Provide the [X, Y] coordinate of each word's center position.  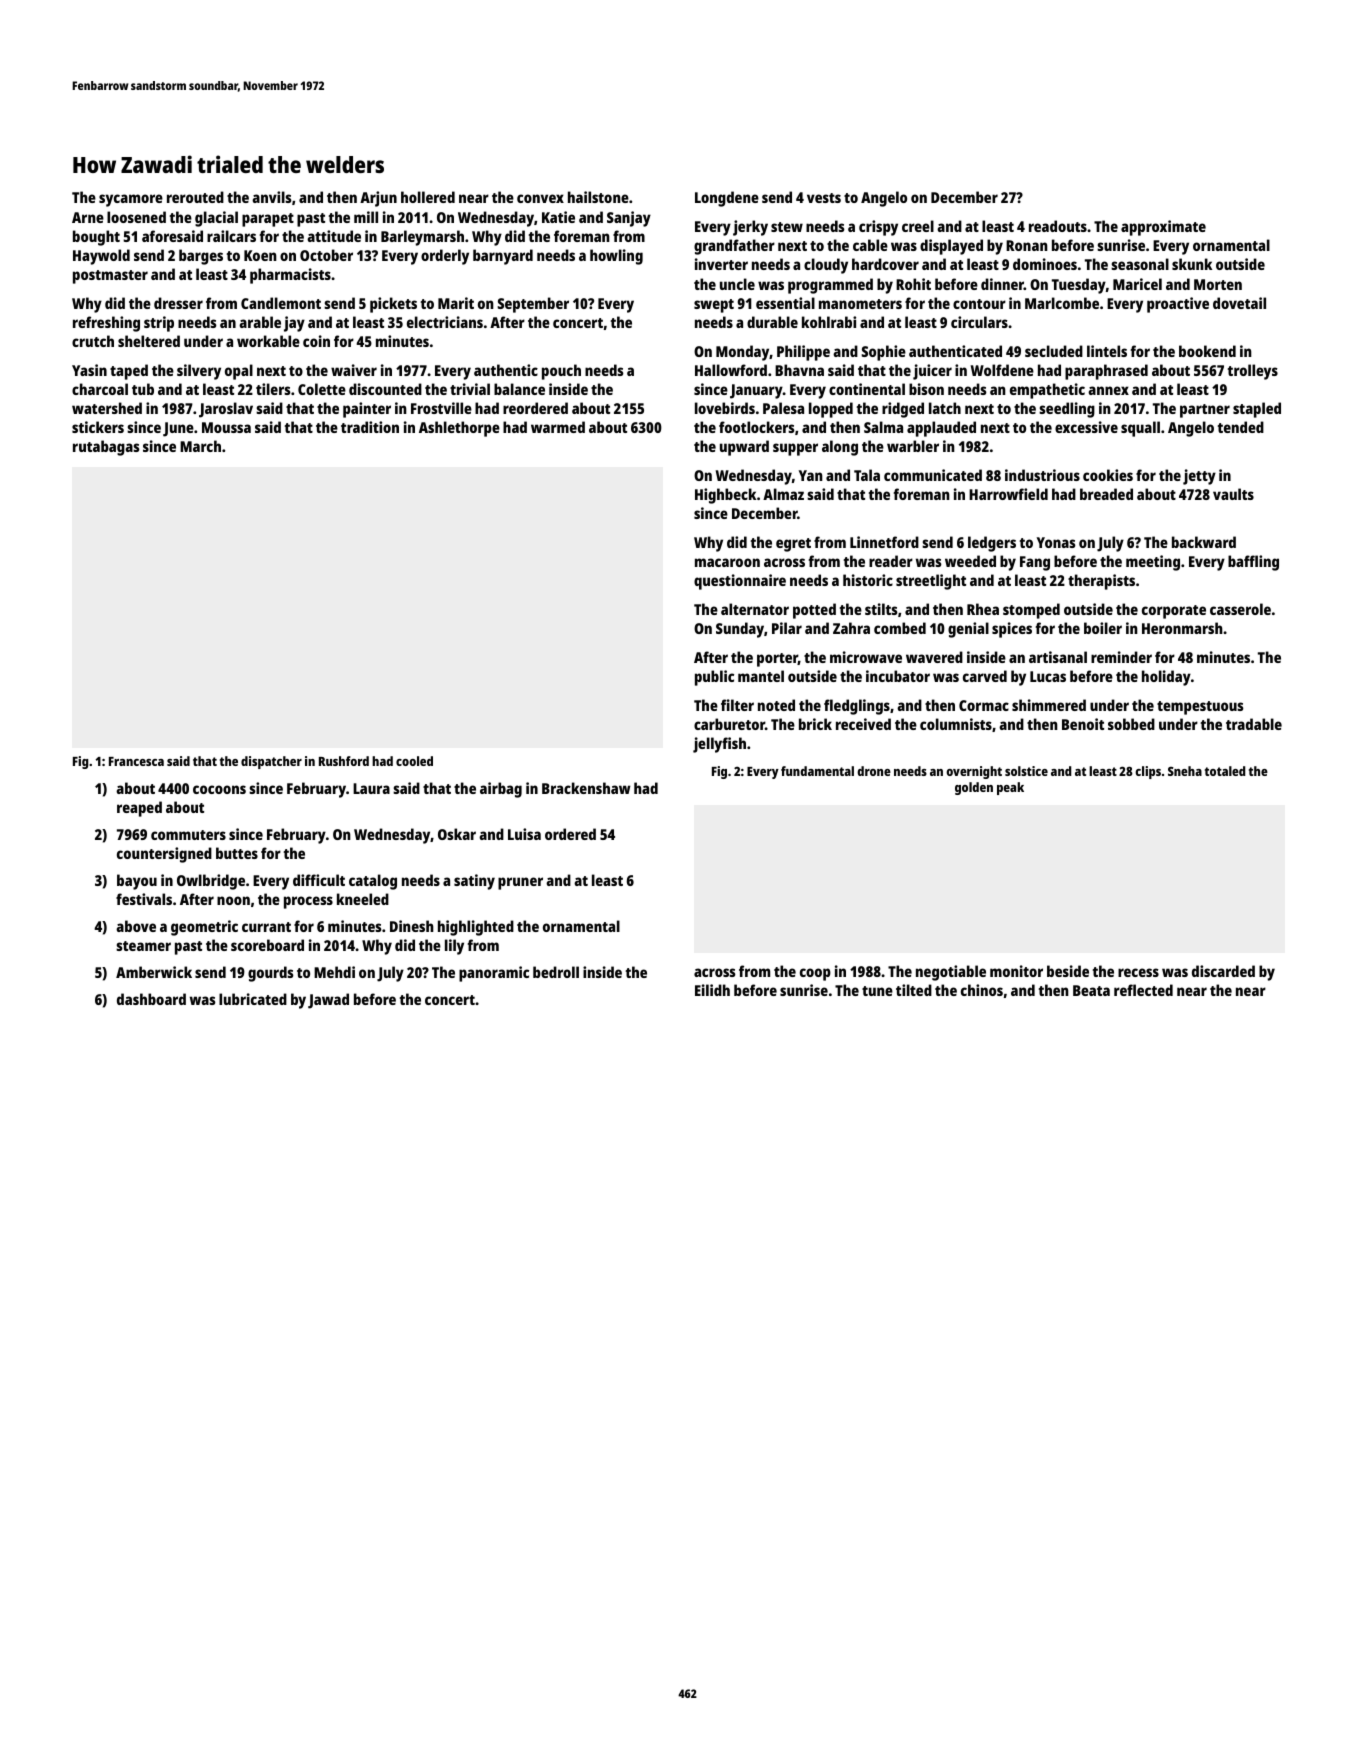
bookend [1207, 351]
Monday [742, 353]
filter [737, 705]
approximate [1163, 228]
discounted [385, 389]
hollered [428, 197]
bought [96, 238]
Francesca [136, 761]
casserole [1240, 609]
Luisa [524, 834]
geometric [204, 928]
